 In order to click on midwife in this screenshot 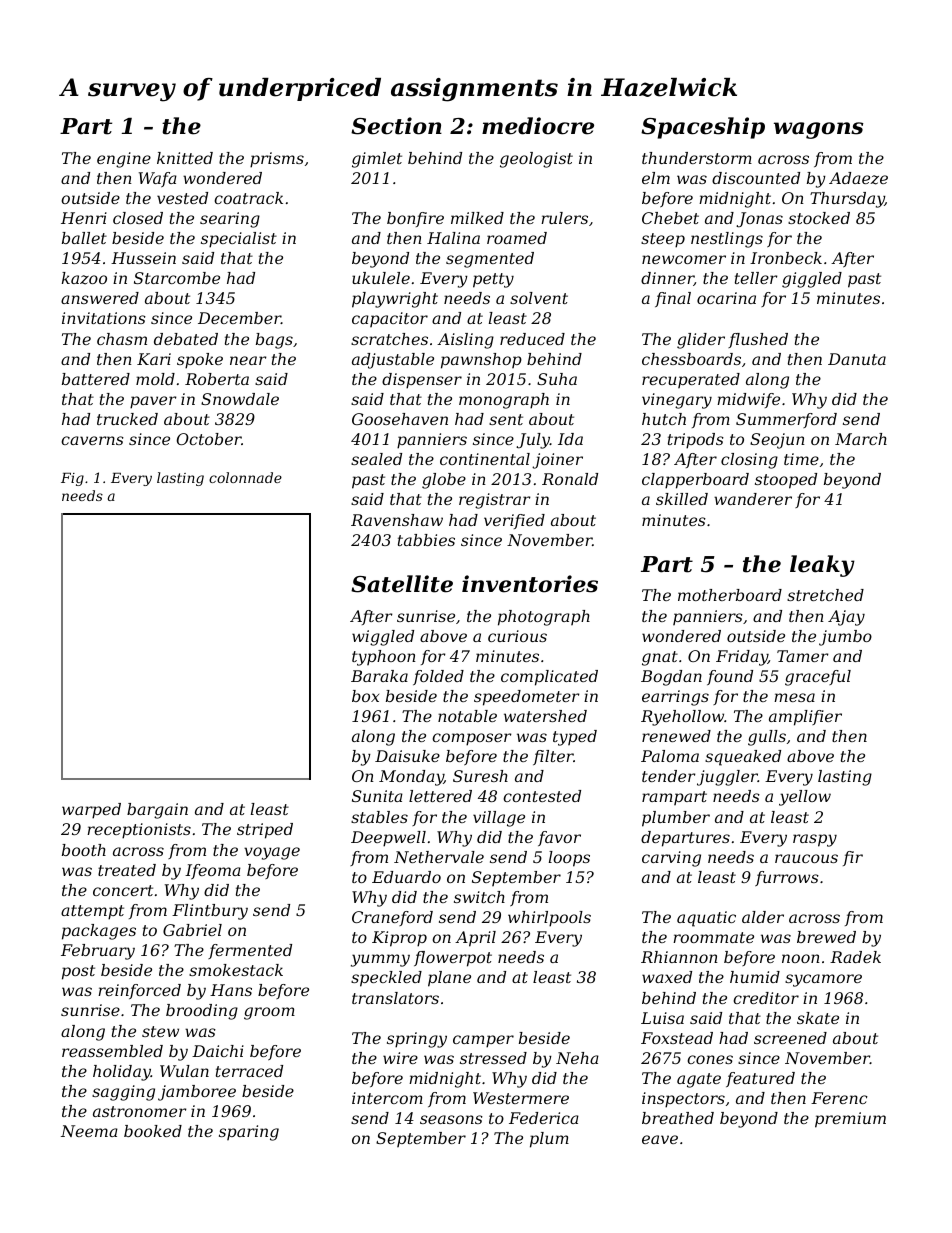, I will do `click(748, 400)`.
